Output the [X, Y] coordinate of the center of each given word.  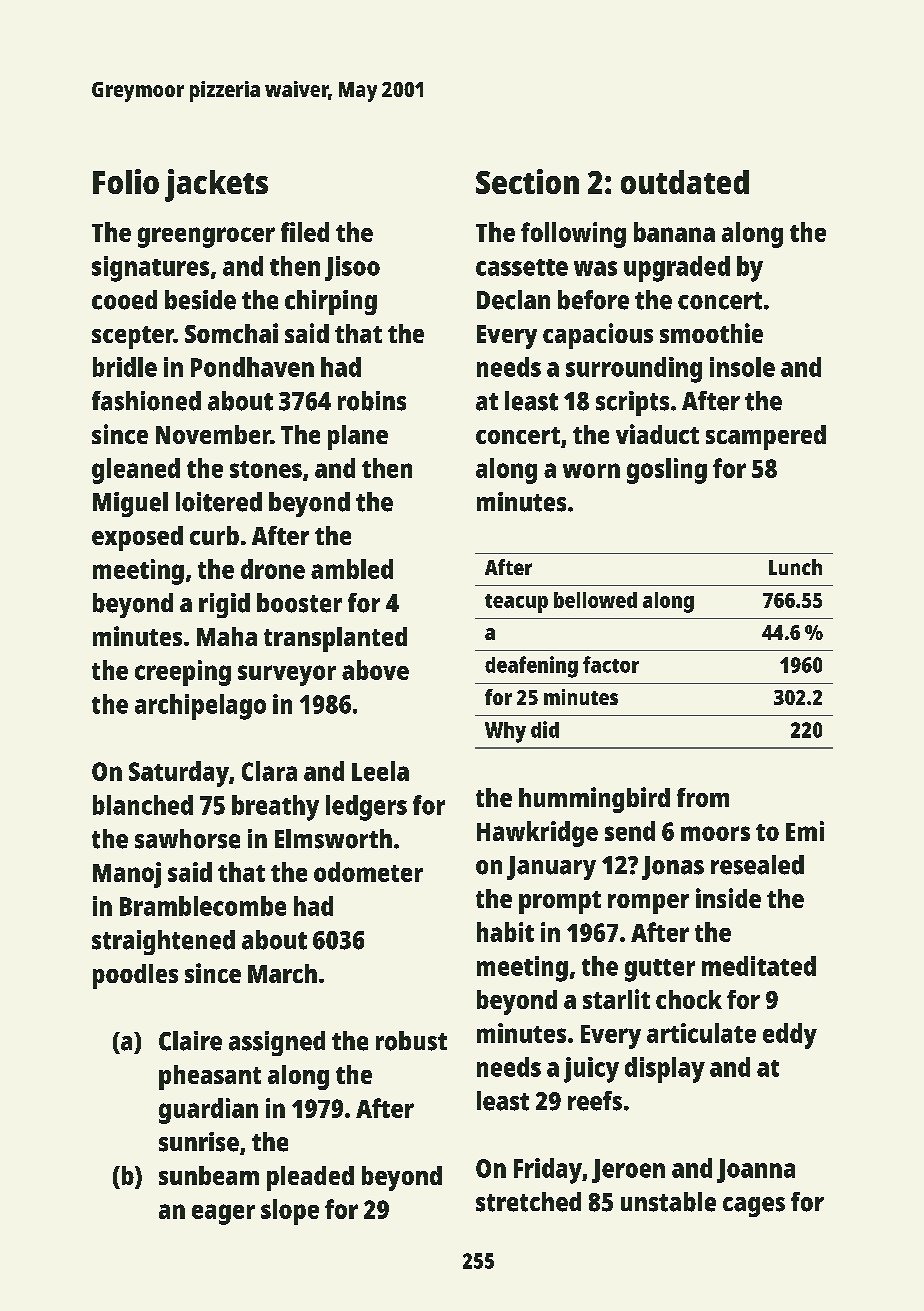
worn [591, 470]
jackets [216, 185]
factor [611, 664]
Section [527, 181]
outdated [685, 182]
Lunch [795, 567]
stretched [528, 1202]
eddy [790, 1036]
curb [214, 535]
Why [505, 732]
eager [223, 1214]
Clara [269, 771]
